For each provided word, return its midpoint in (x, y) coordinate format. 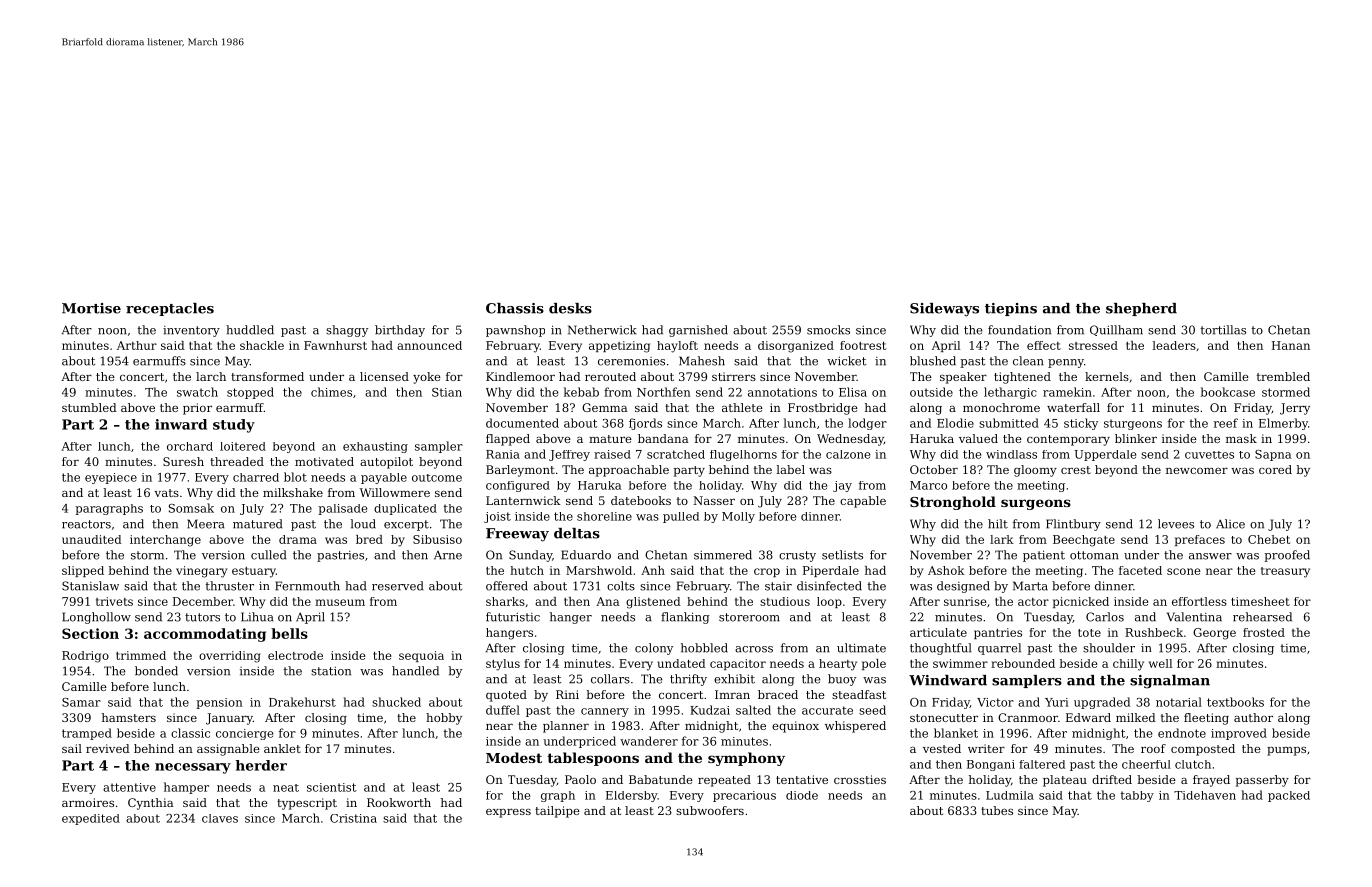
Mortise (91, 308)
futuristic (513, 617)
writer (986, 748)
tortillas (1223, 330)
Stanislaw (90, 586)
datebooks (641, 500)
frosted (1264, 632)
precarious (744, 796)
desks (570, 308)
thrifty (688, 680)
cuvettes (1209, 455)
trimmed (141, 655)
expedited (91, 819)
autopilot (386, 463)
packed (1289, 796)
